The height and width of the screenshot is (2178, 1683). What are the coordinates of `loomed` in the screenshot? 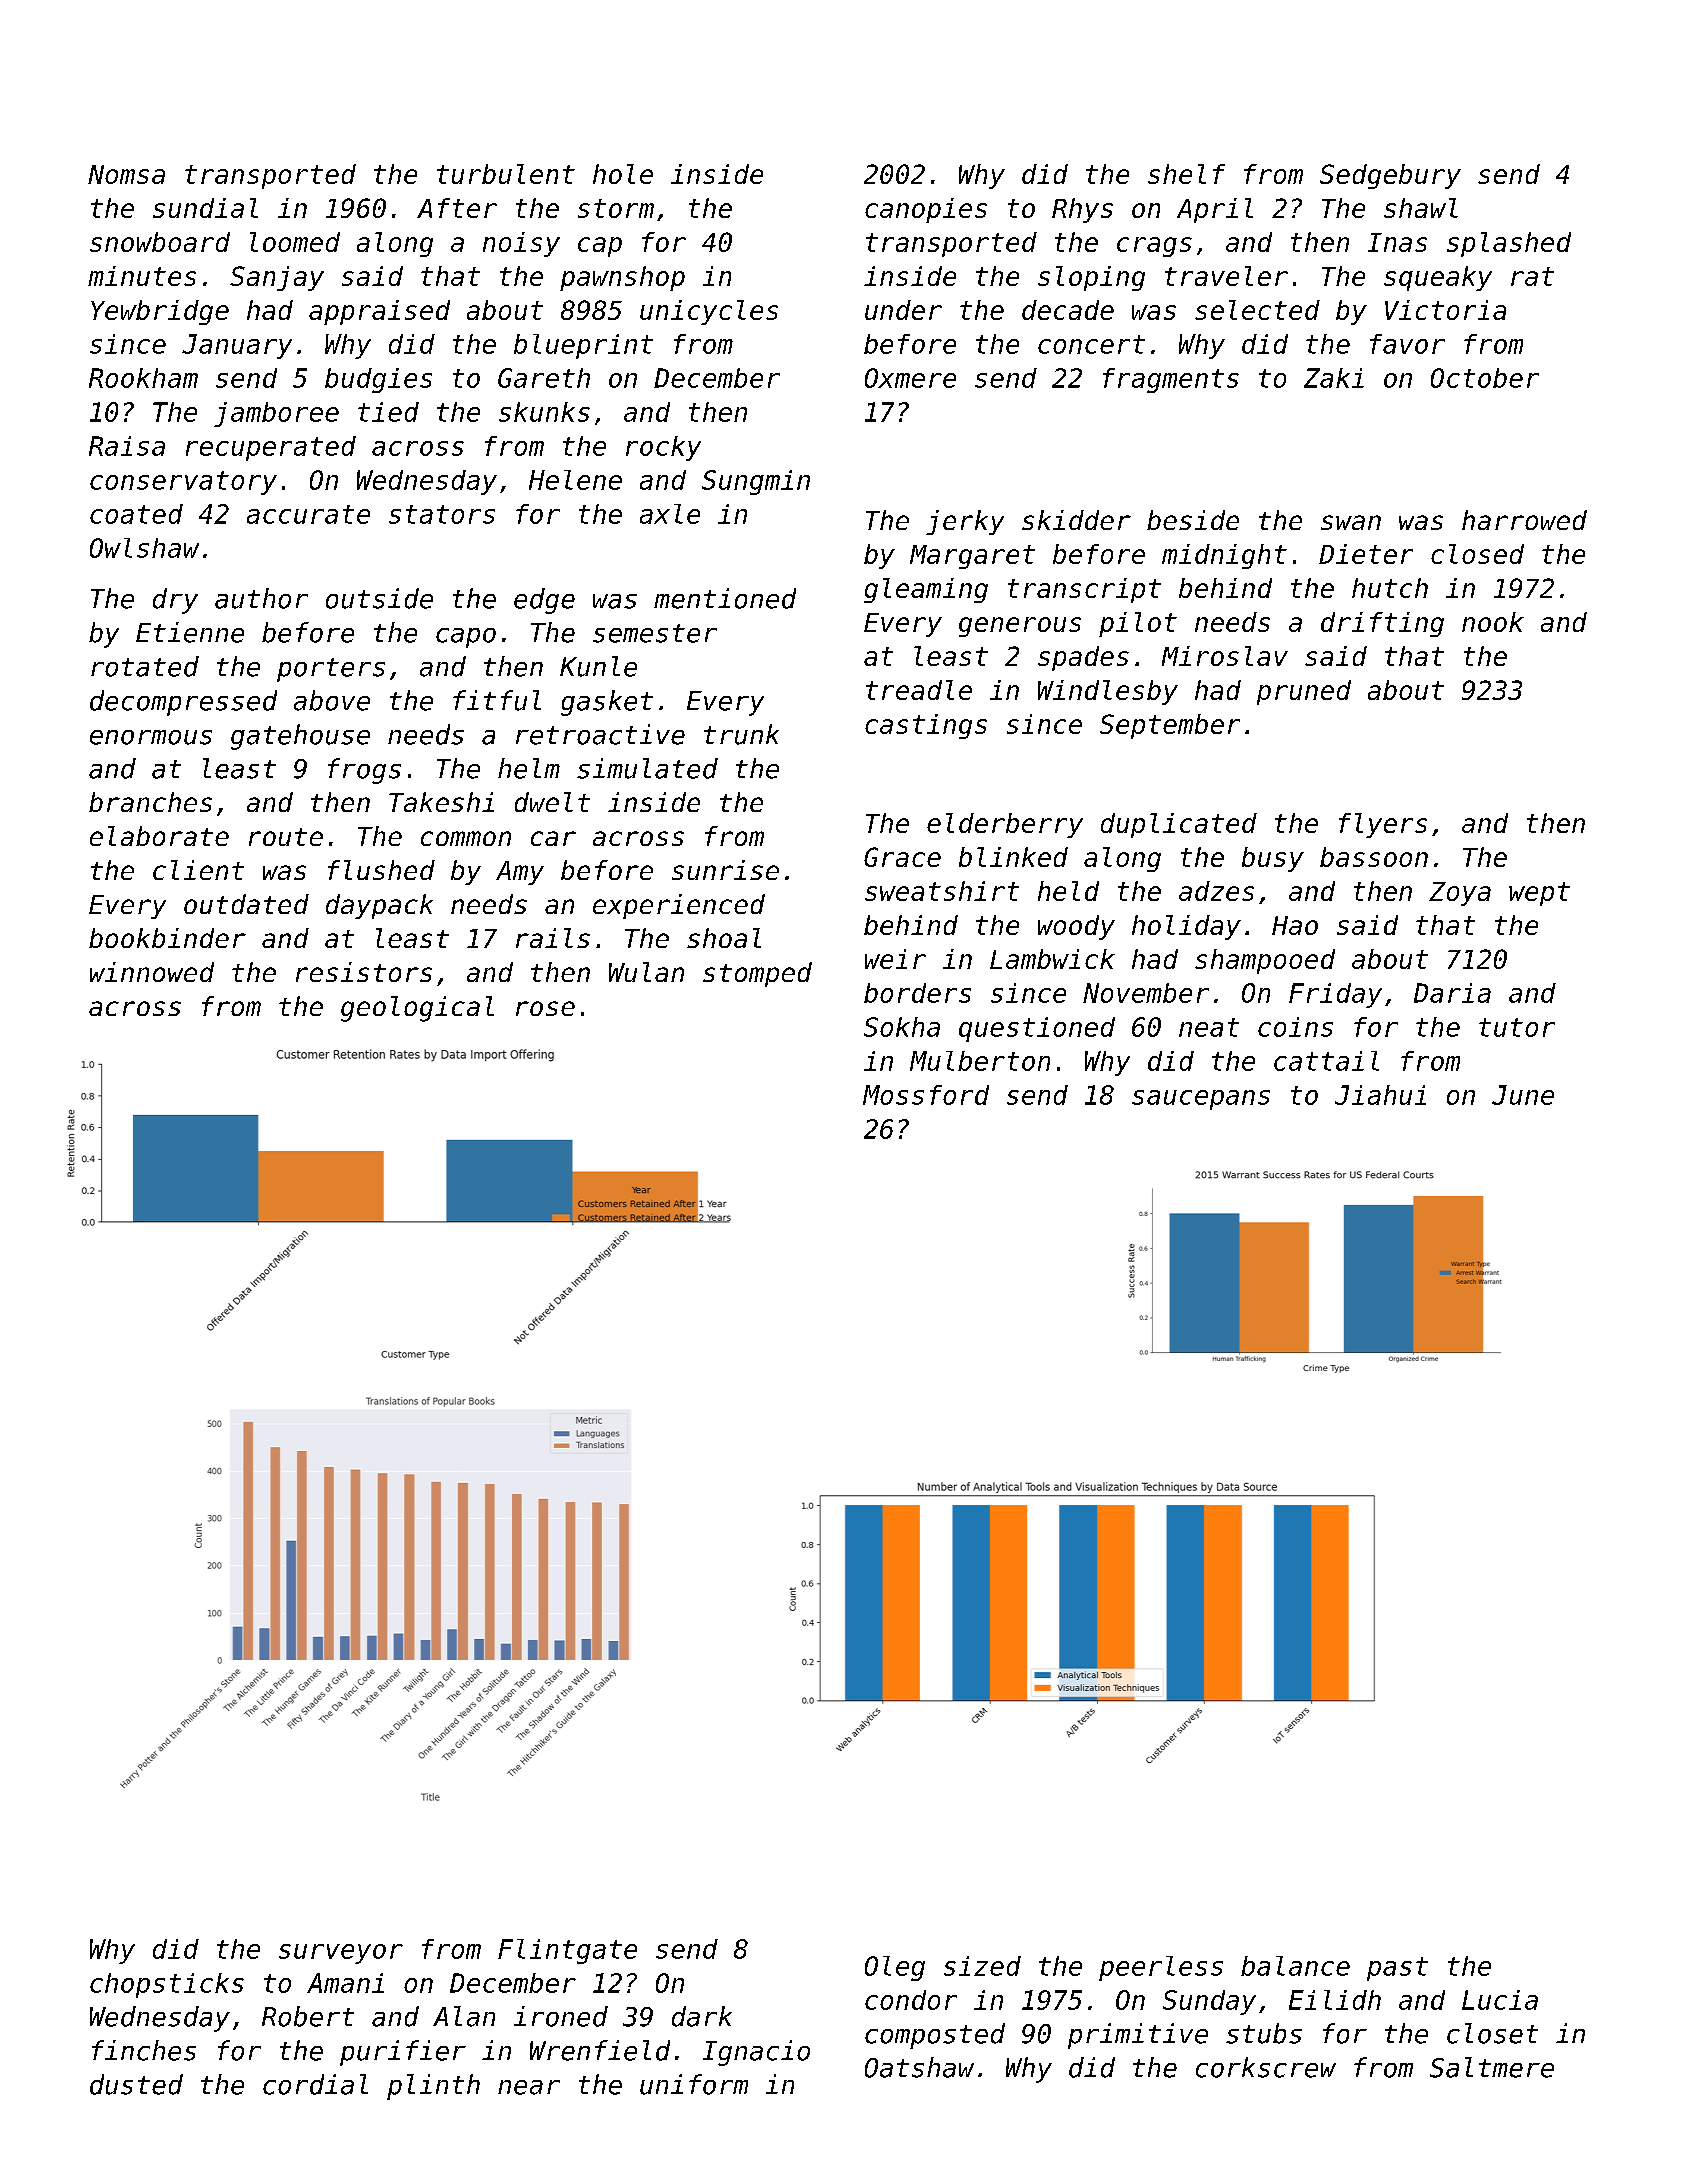 It's located at (295, 242).
